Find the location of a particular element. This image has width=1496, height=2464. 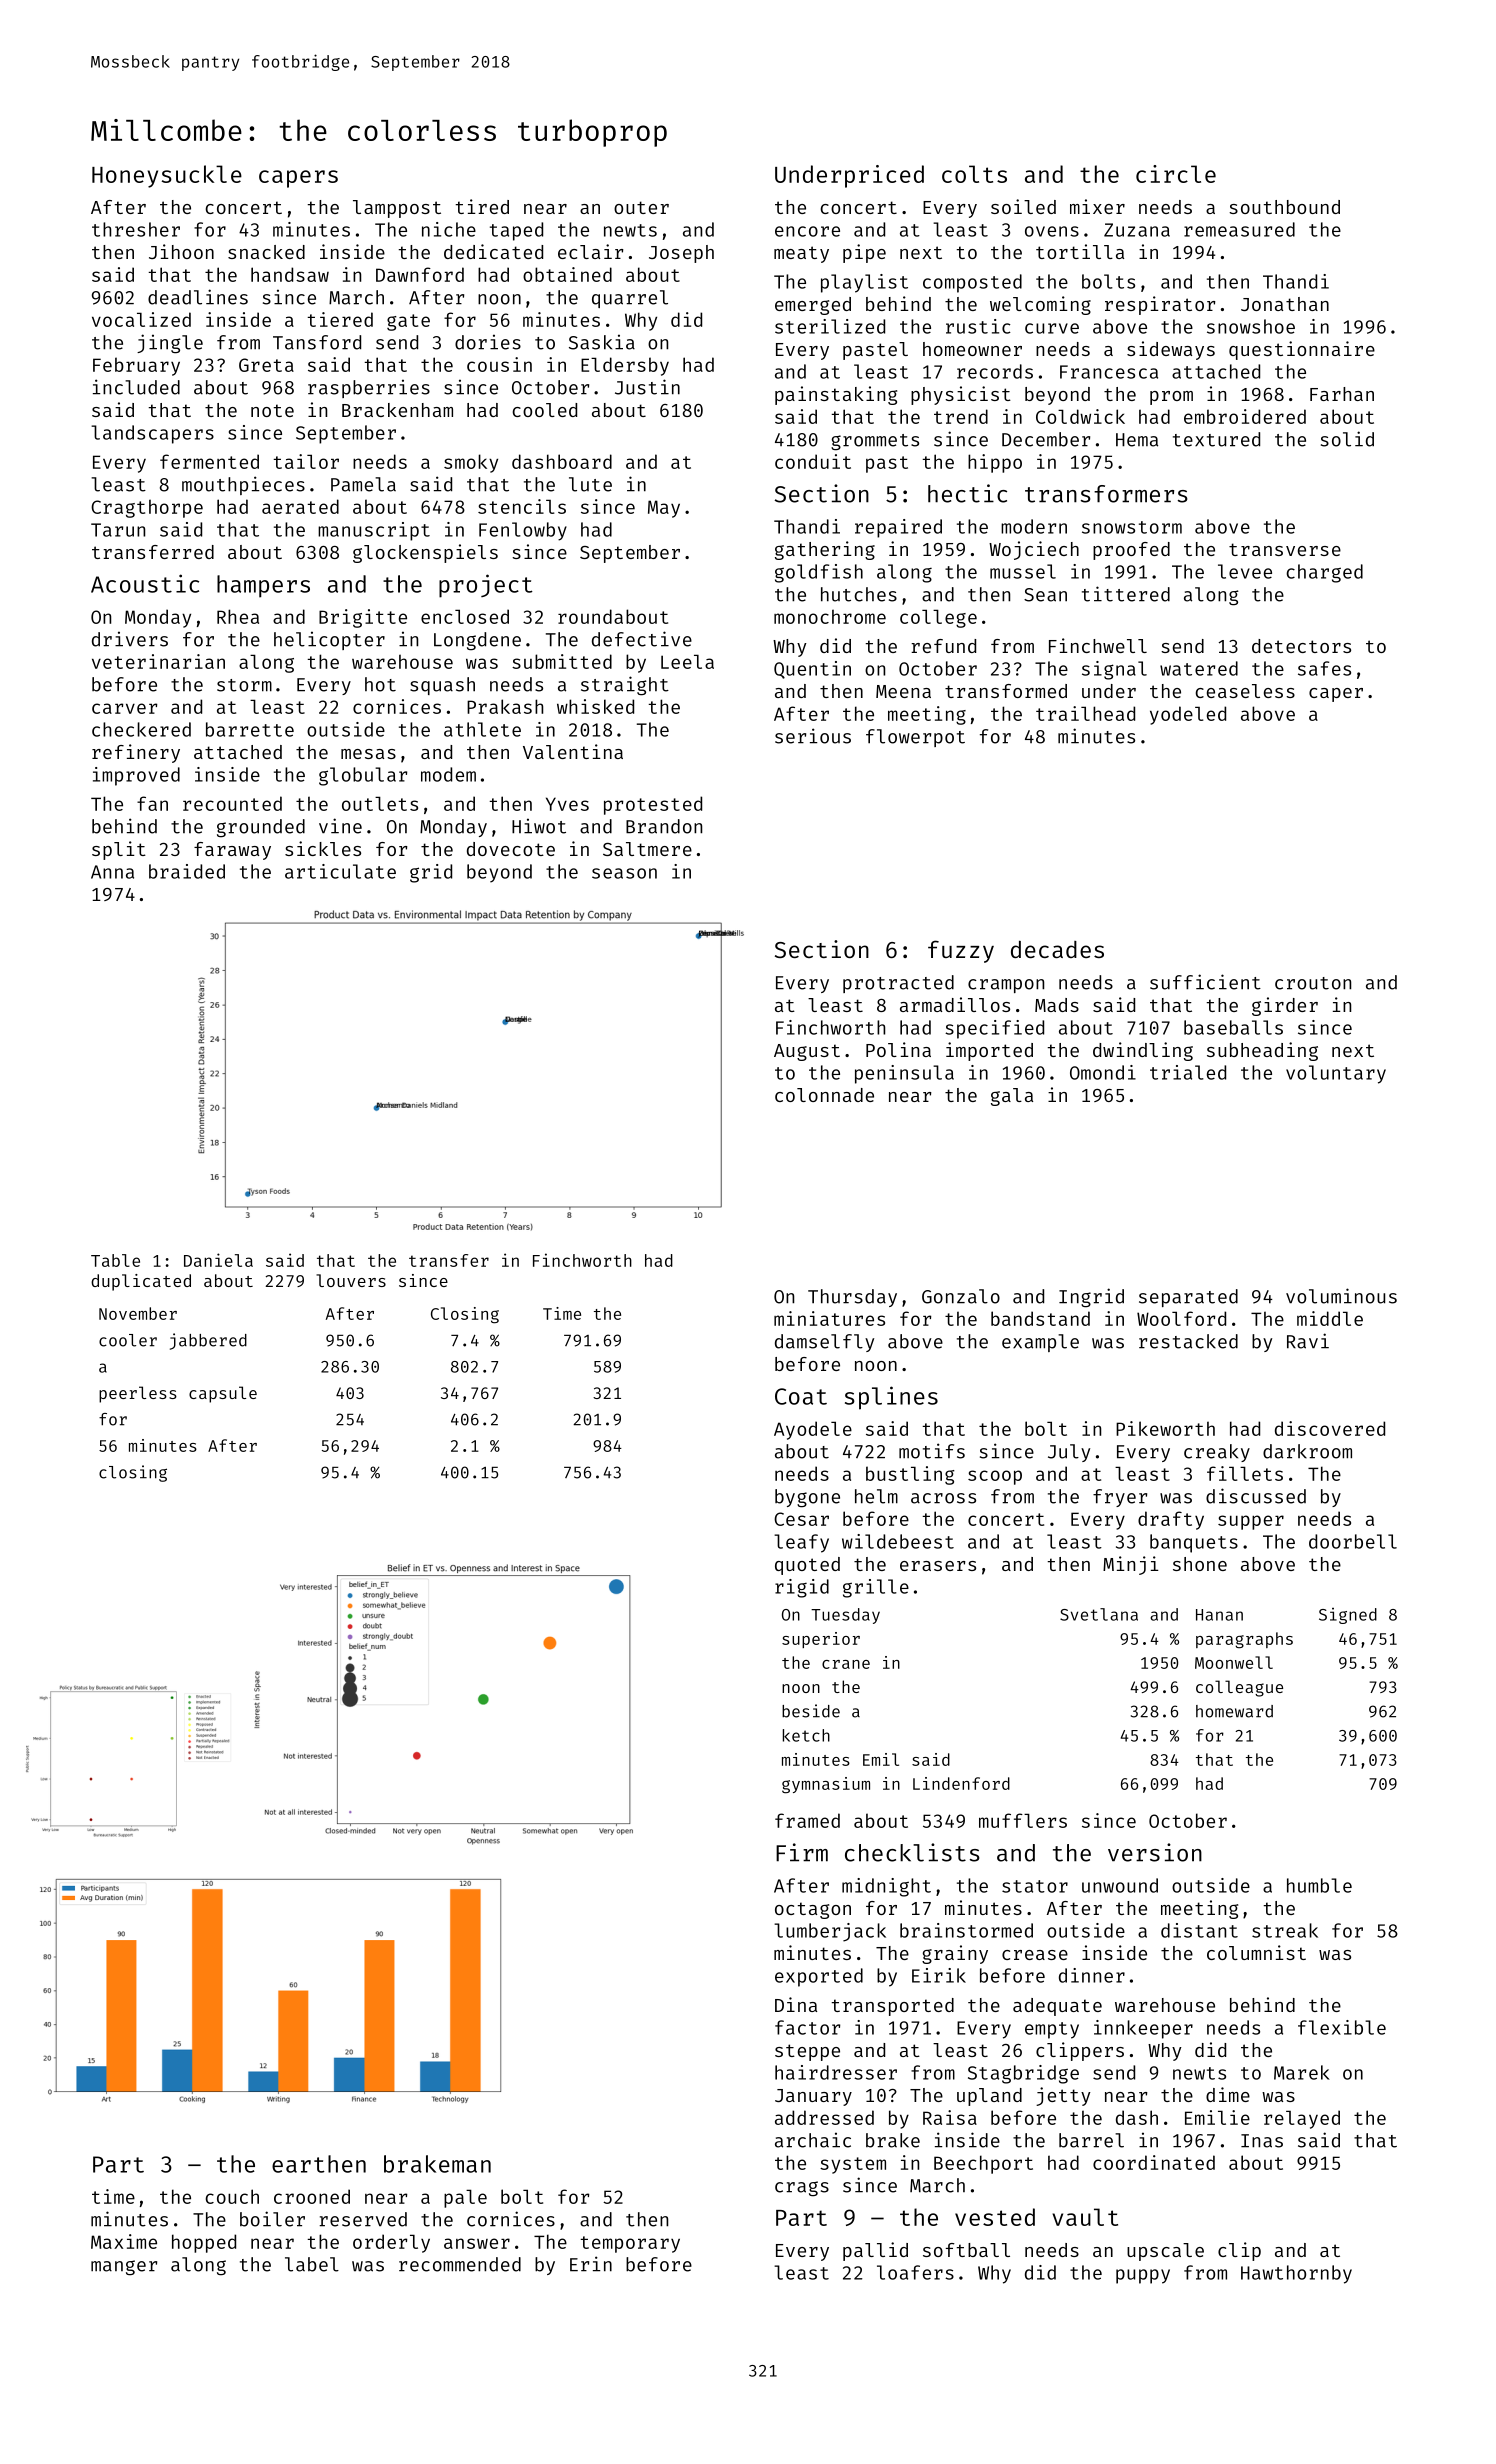

stator is located at coordinates (1035, 1886).
